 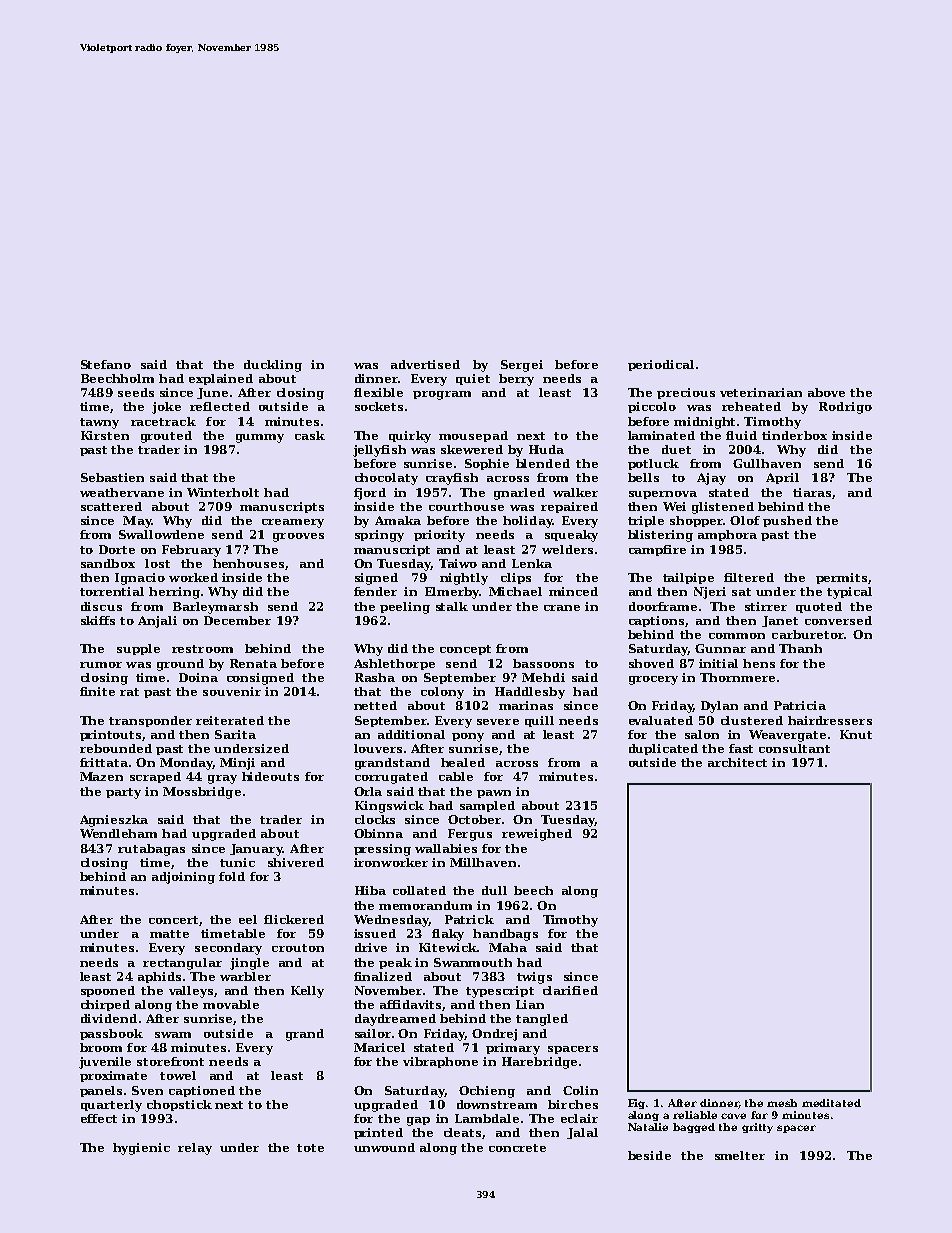 I want to click on reweighed, so click(x=537, y=835).
